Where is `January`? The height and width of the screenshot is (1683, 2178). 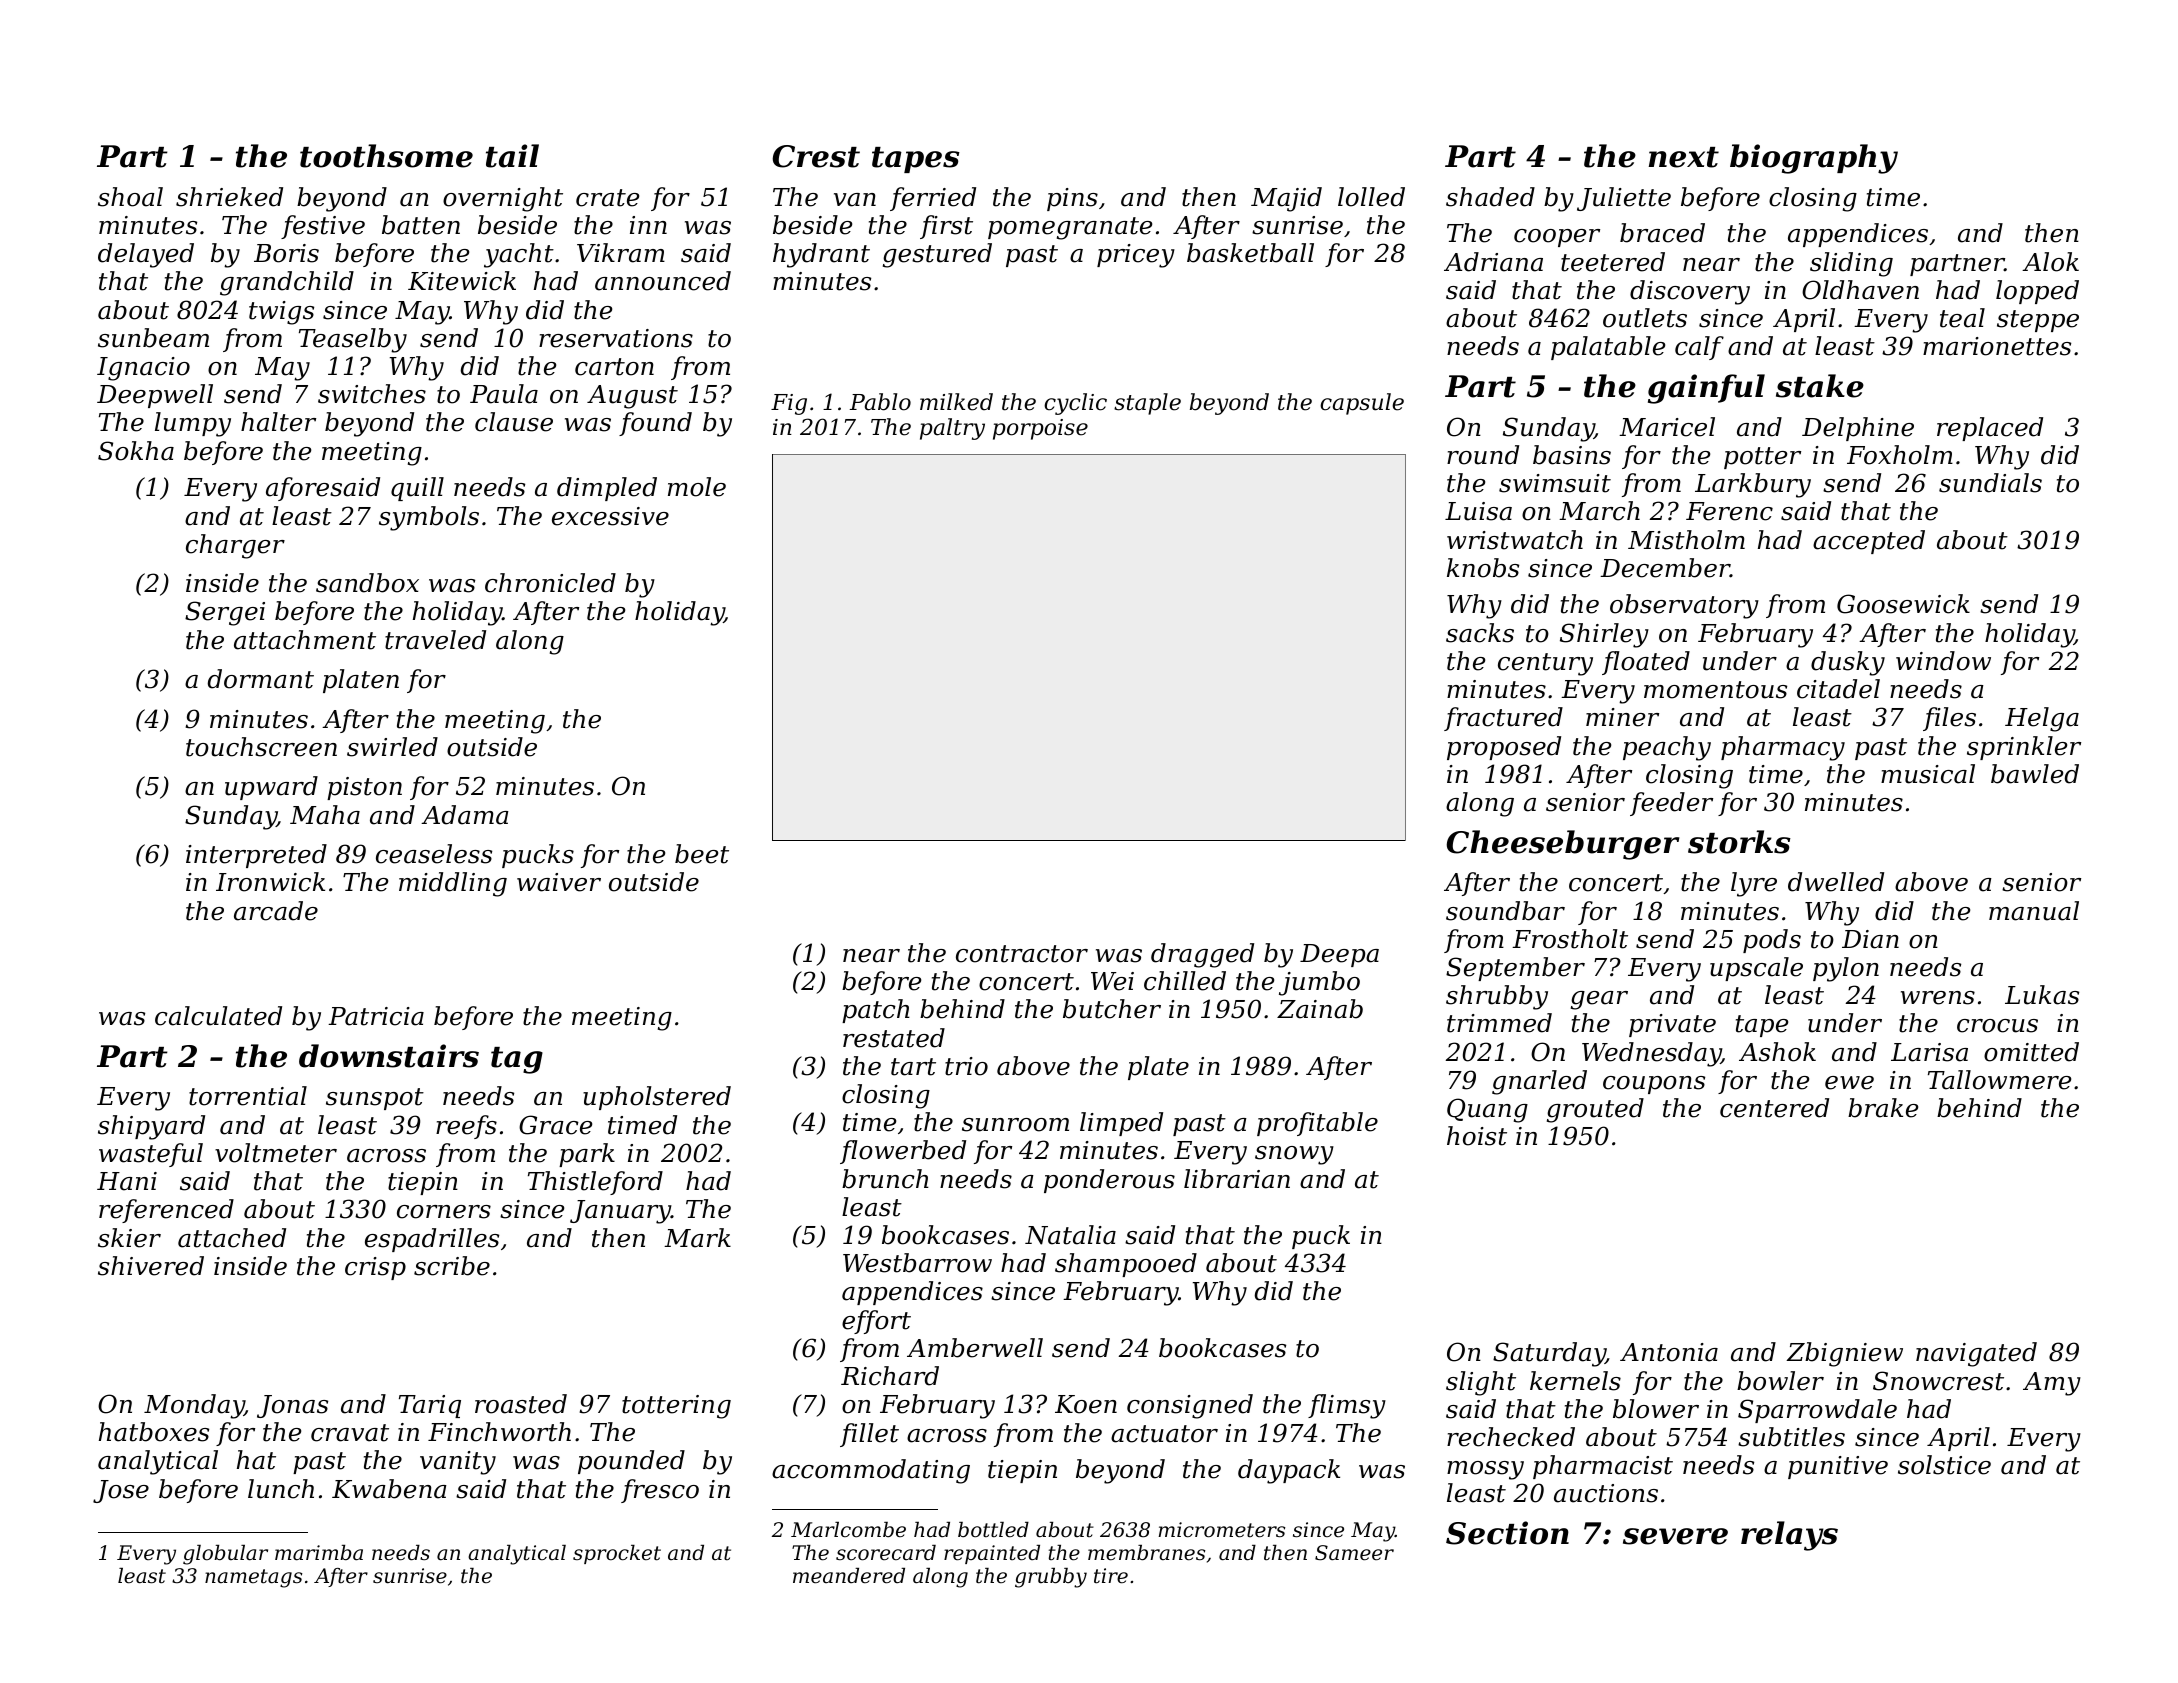 January is located at coordinates (620, 1212).
